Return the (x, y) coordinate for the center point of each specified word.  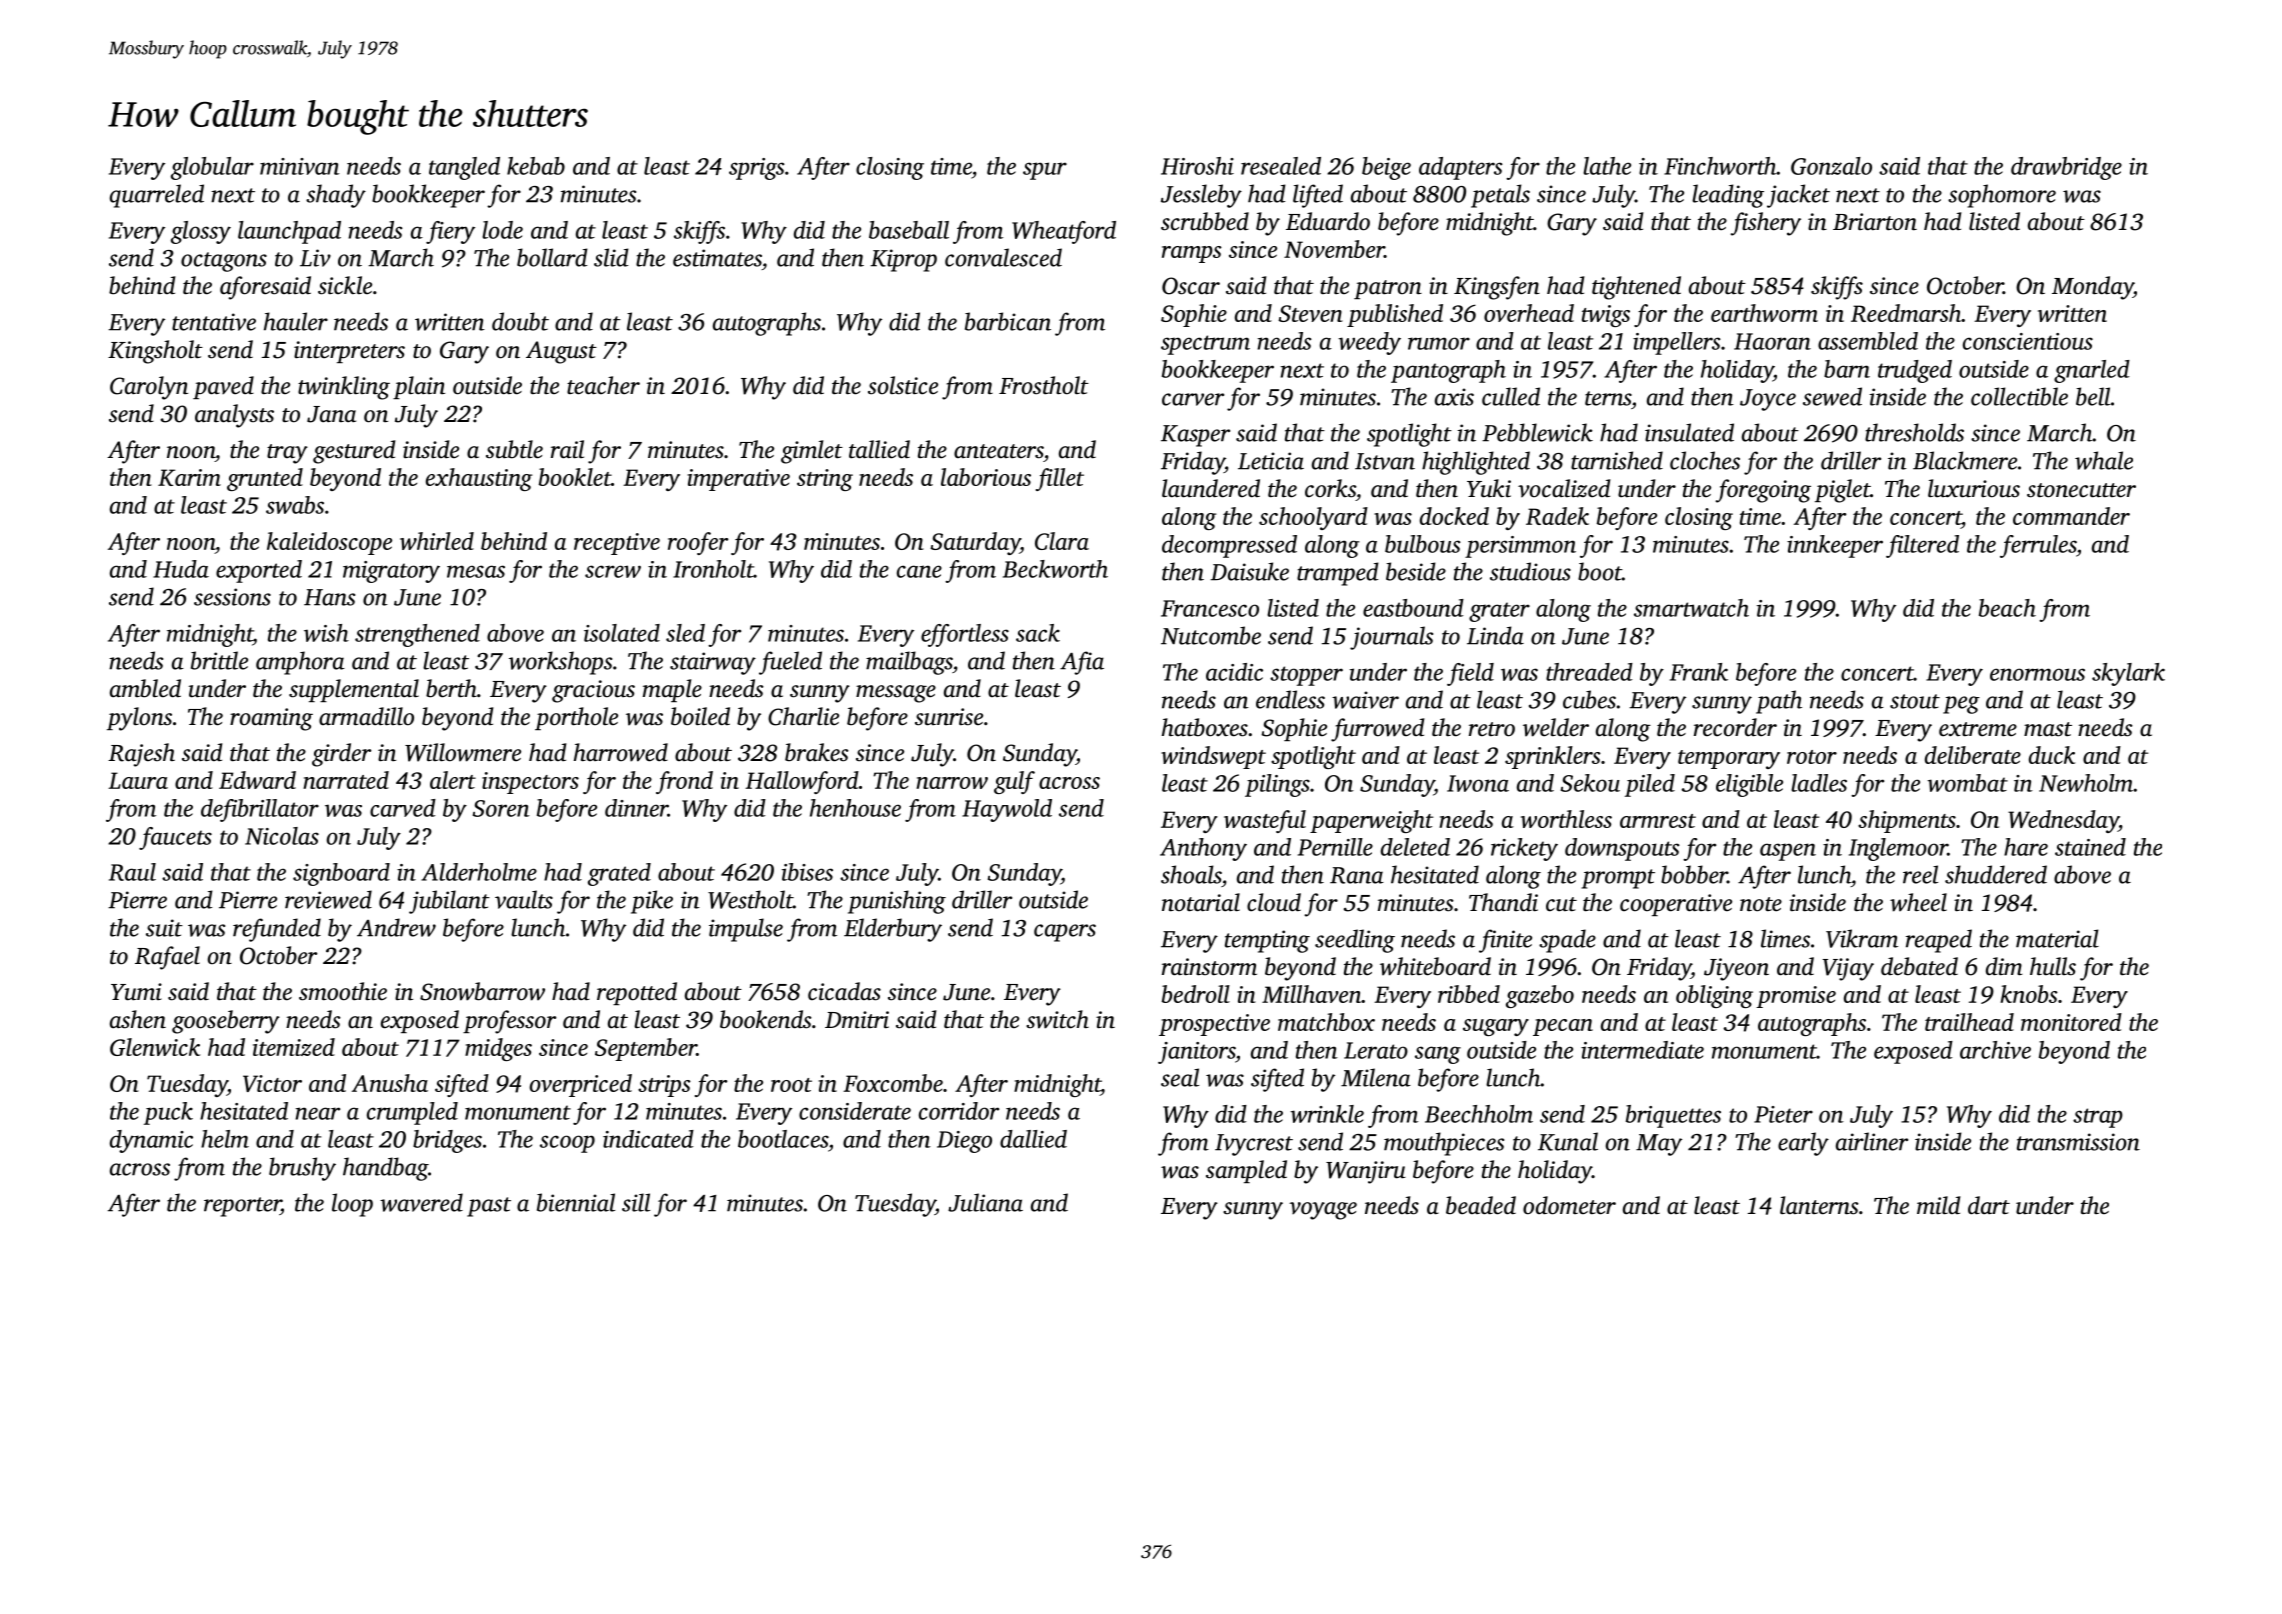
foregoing (1763, 491)
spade (1567, 941)
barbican (1008, 321)
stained (2090, 847)
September (646, 1049)
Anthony (1203, 849)
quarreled (157, 196)
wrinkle (1327, 1114)
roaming (271, 719)
